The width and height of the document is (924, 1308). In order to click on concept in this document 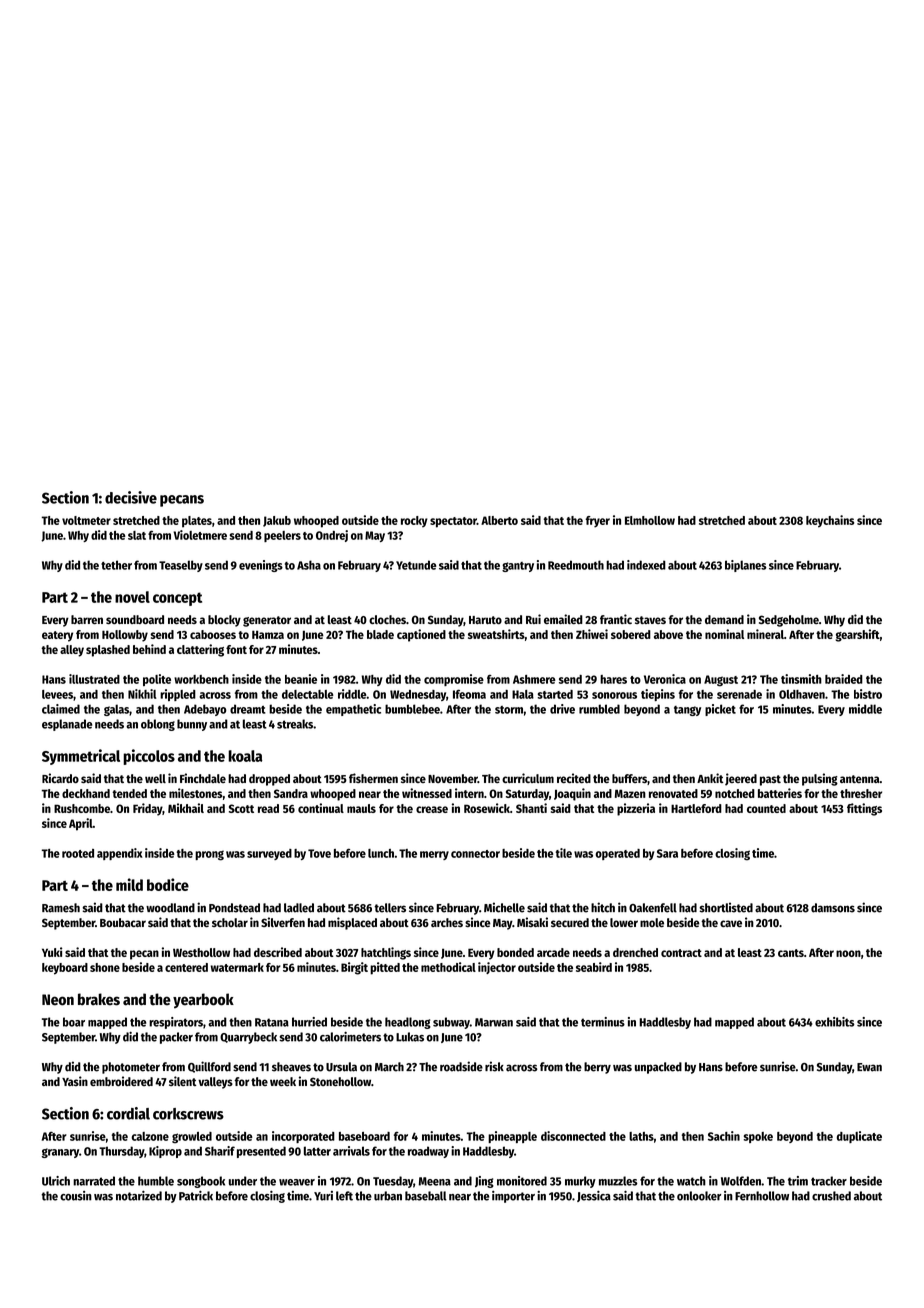, I will do `click(177, 599)`.
